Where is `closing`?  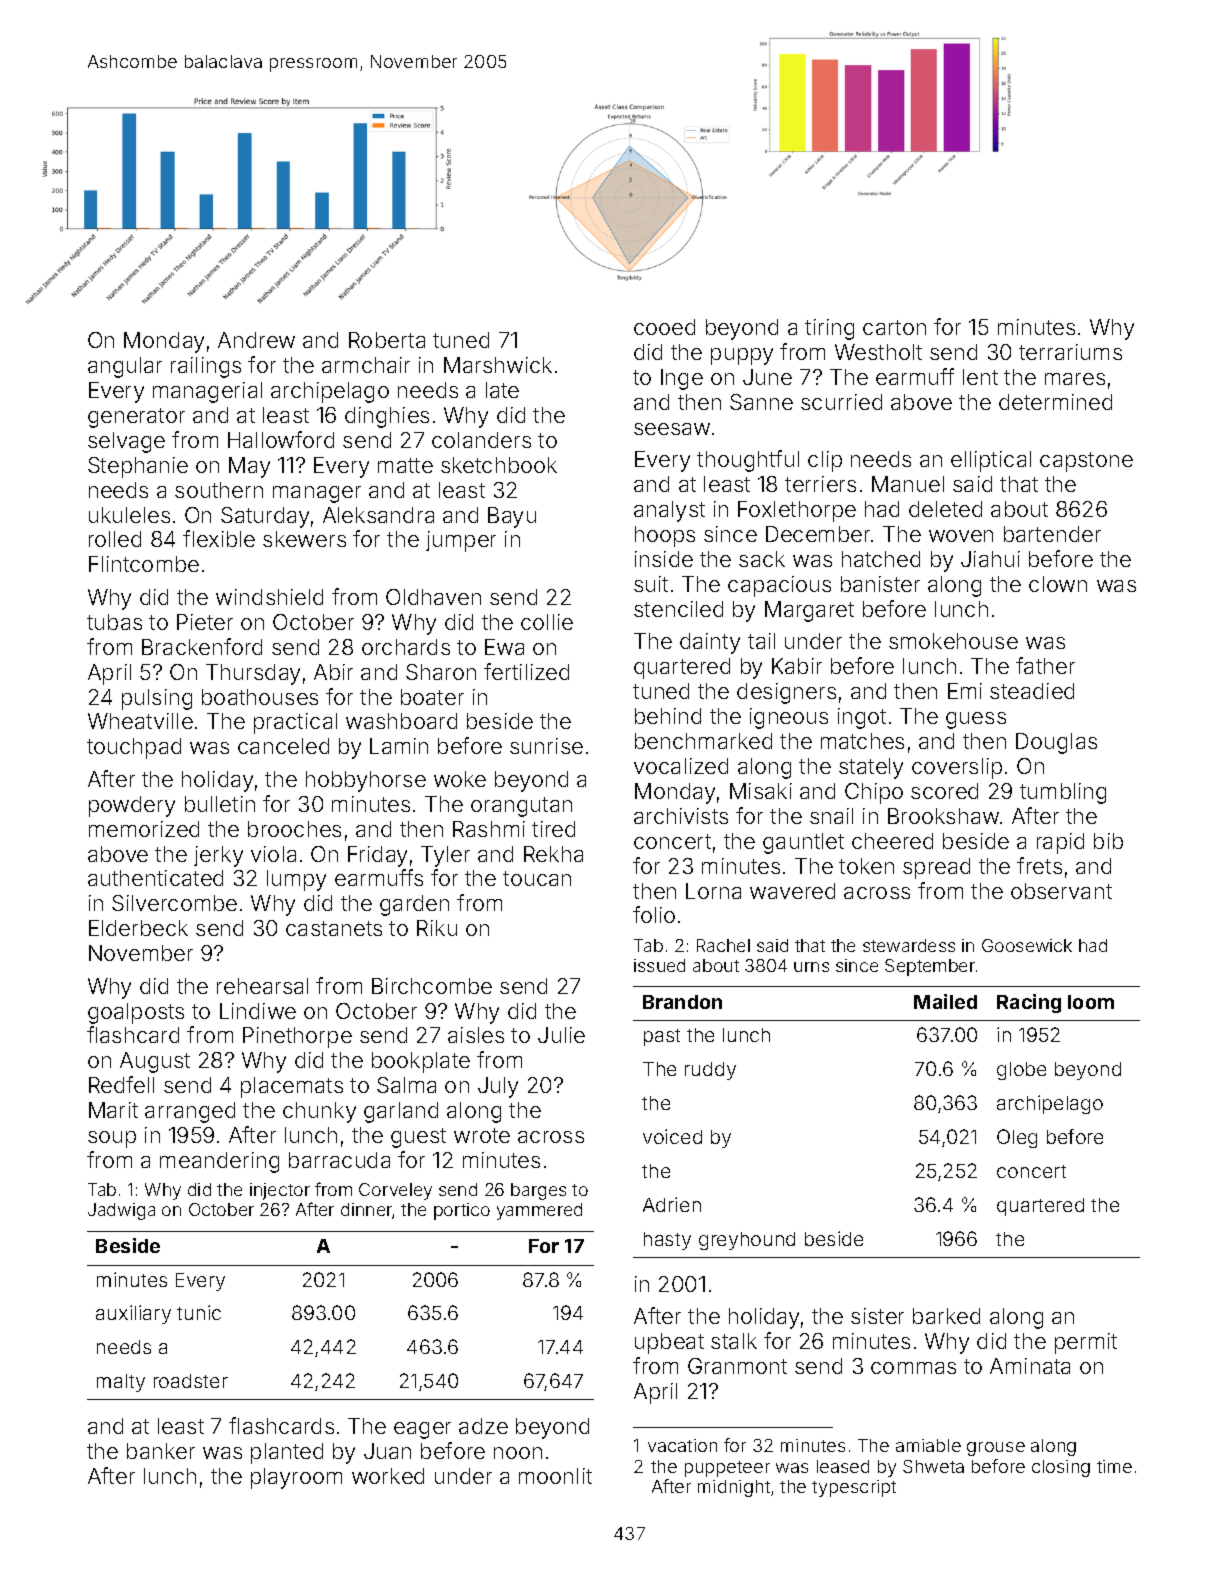
closing is located at coordinates (1061, 1468).
